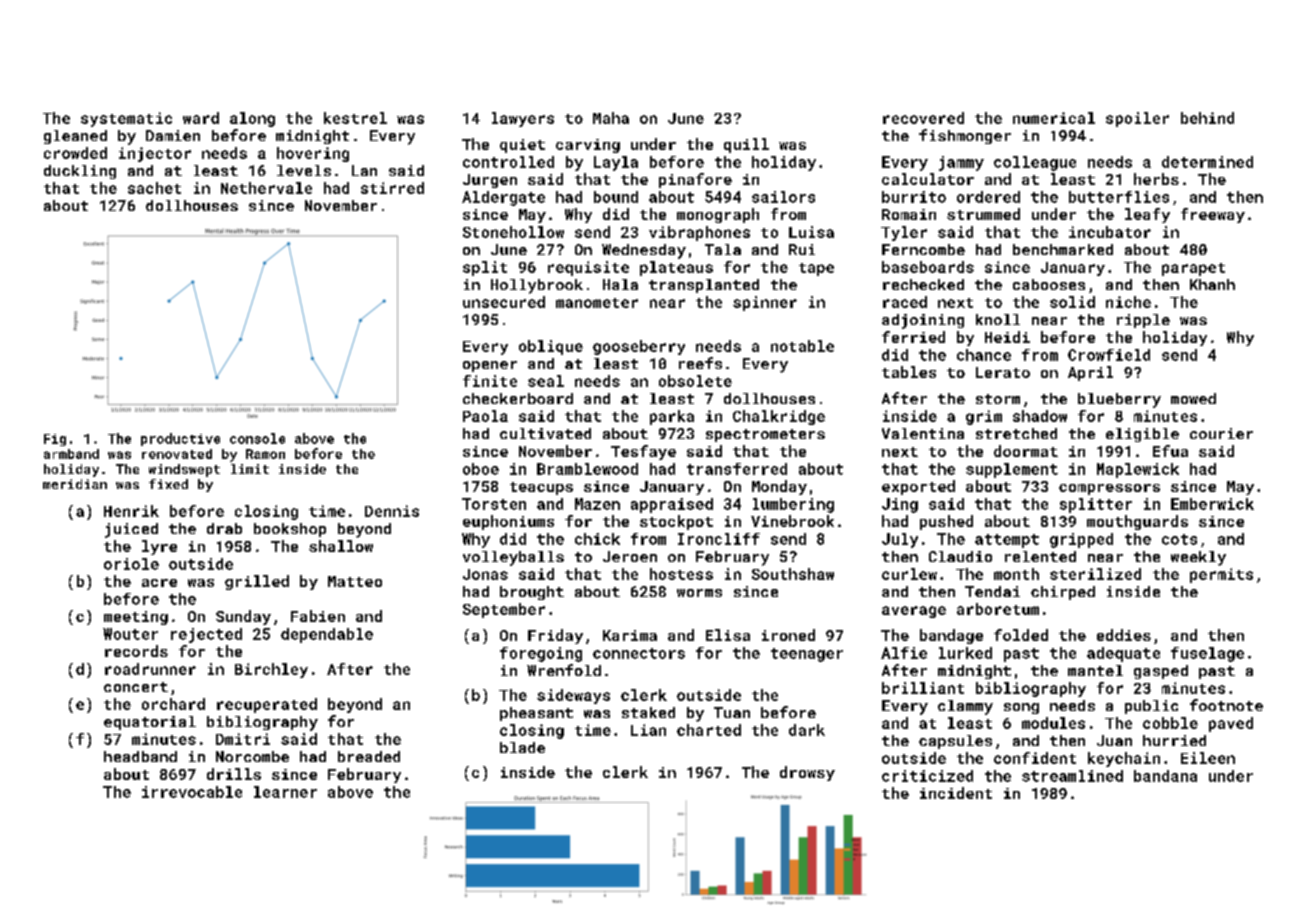  Describe the element at coordinates (327, 635) in the screenshot. I see `dependable` at that location.
